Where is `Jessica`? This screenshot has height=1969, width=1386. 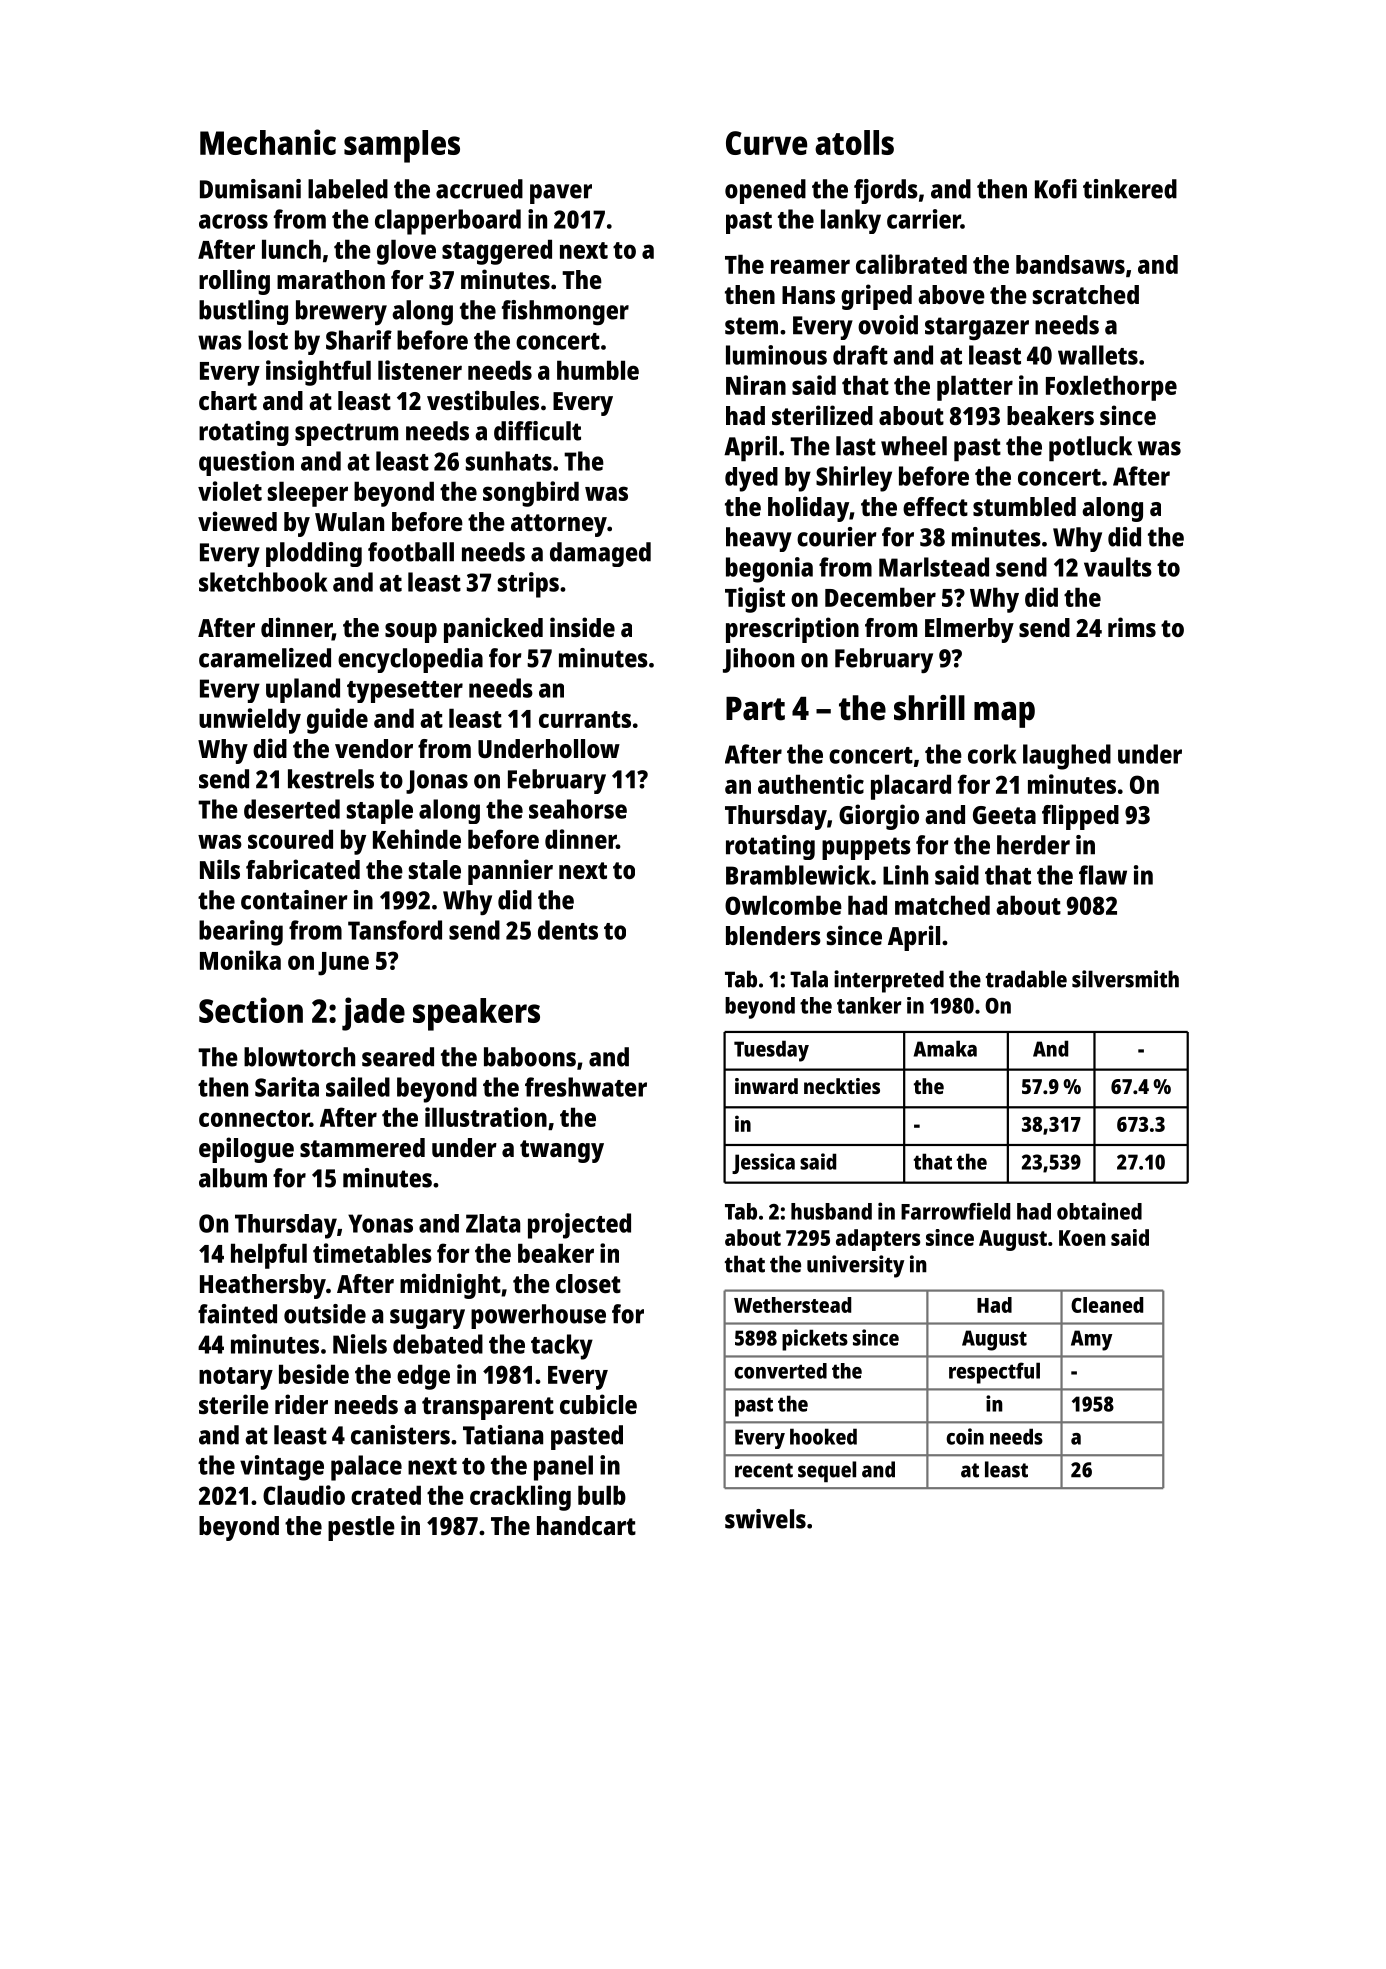
Jessica is located at coordinates (763, 1163).
